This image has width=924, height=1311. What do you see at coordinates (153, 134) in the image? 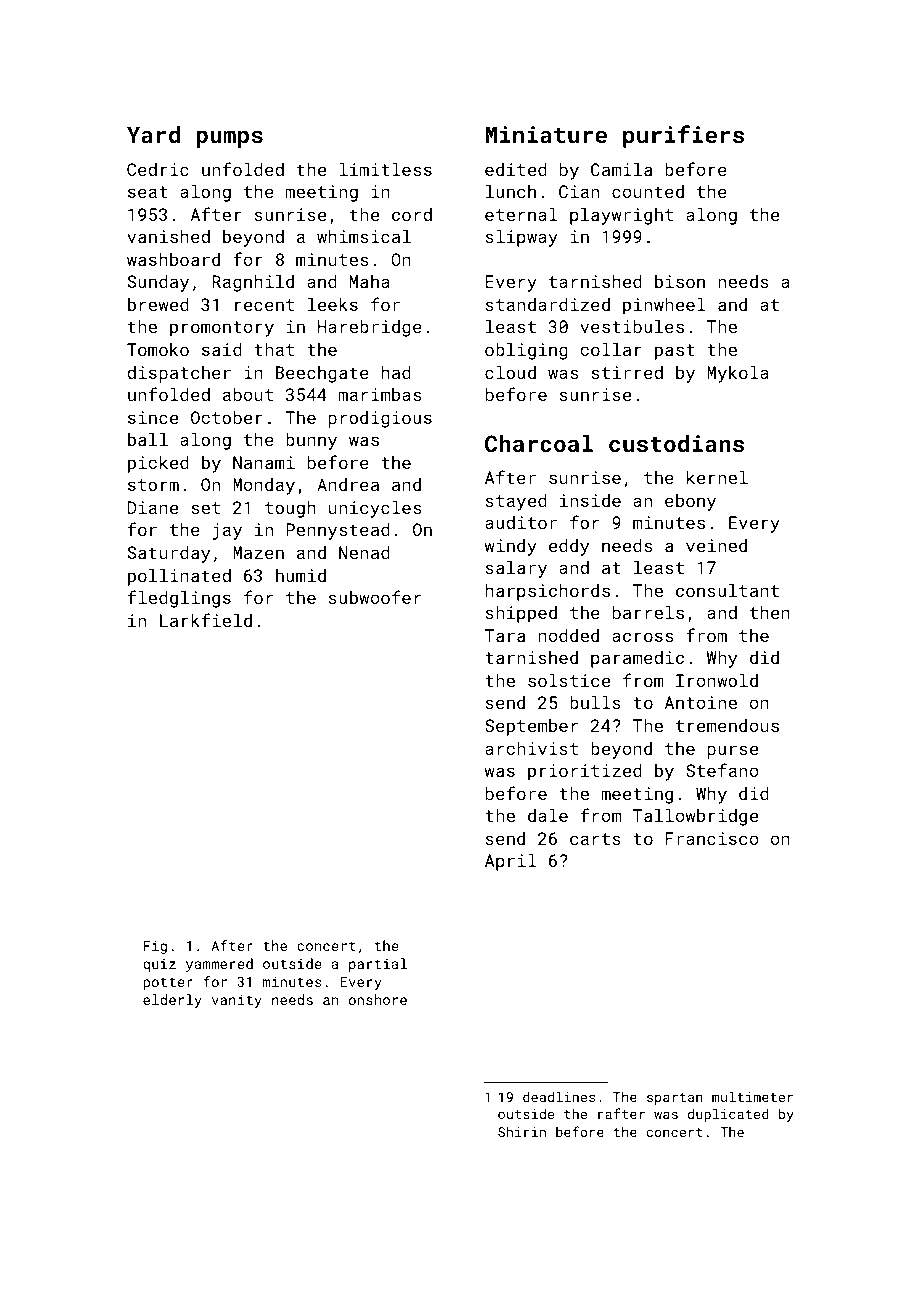
I see `Yard` at bounding box center [153, 134].
